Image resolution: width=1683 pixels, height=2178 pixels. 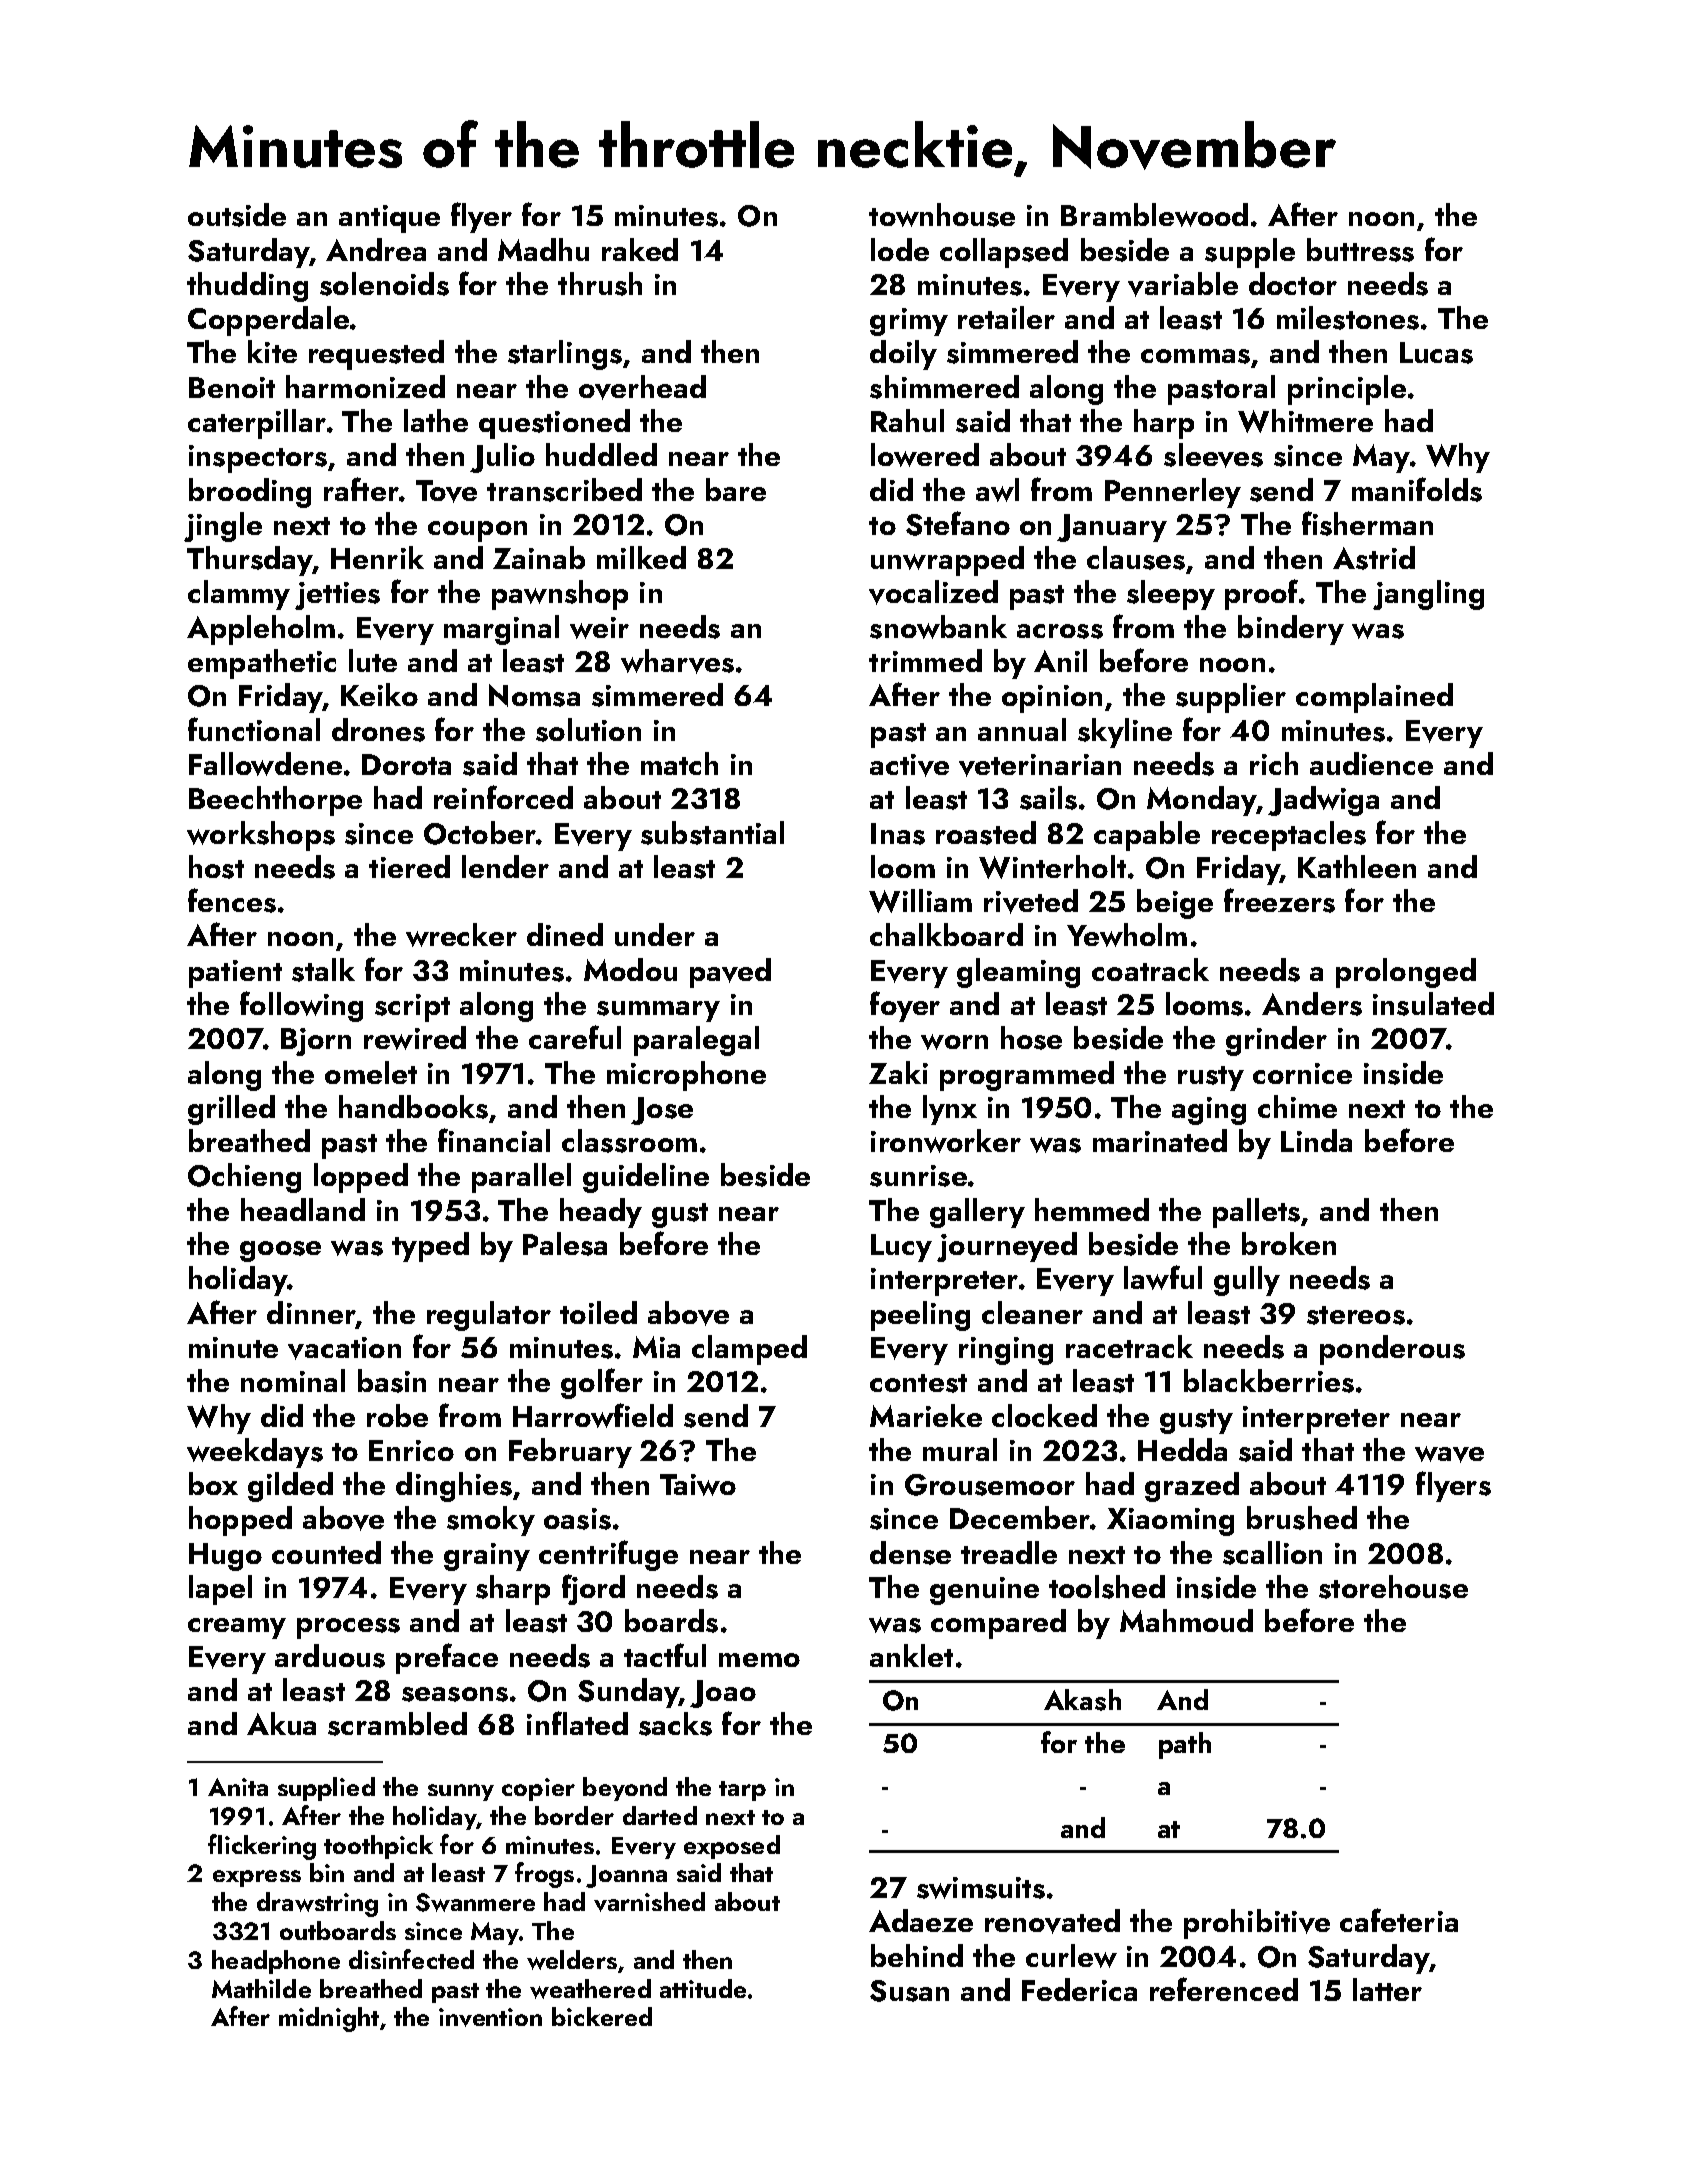 What do you see at coordinates (900, 249) in the image?
I see `lode` at bounding box center [900, 249].
